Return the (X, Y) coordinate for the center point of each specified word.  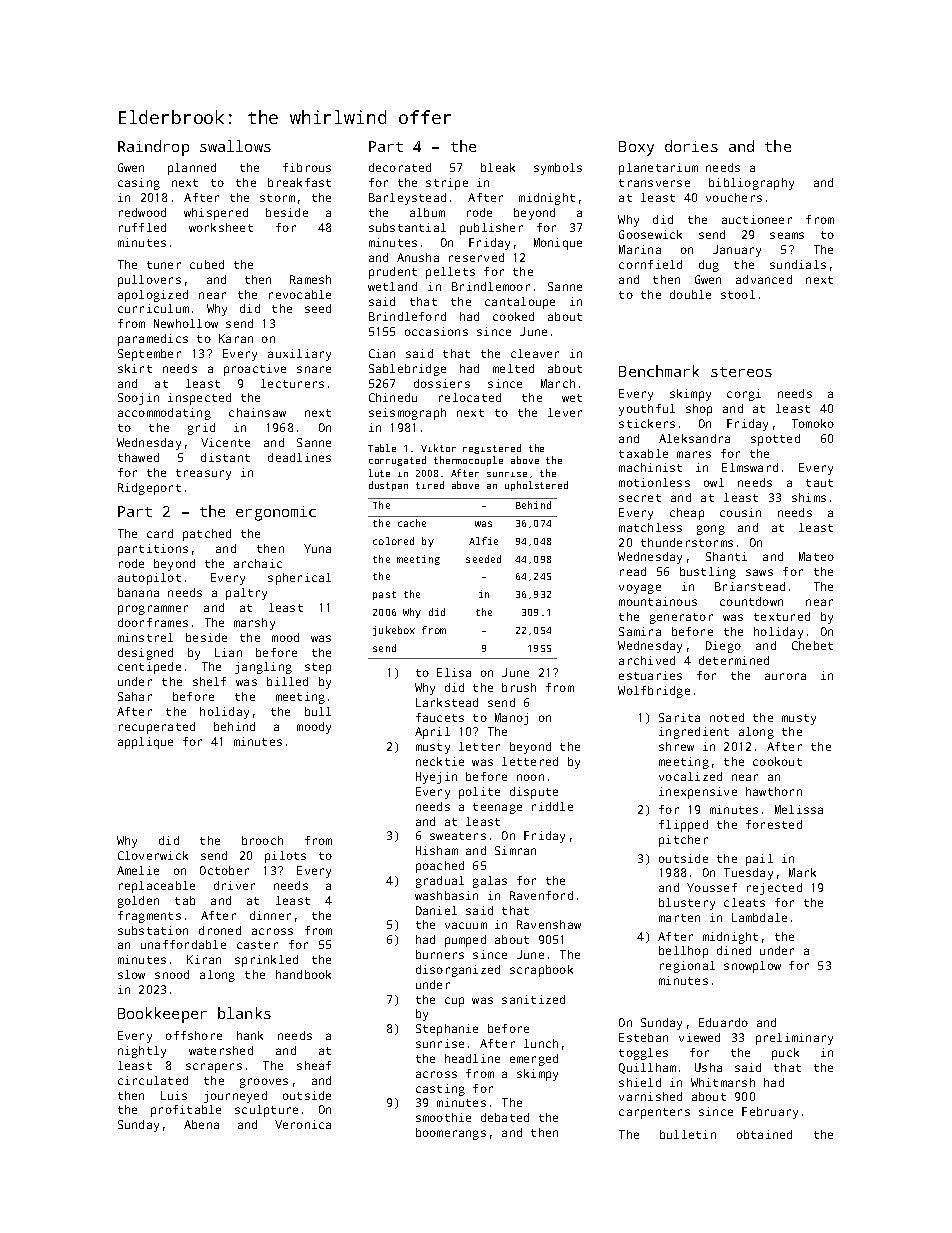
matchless (650, 527)
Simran (515, 850)
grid (201, 429)
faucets (440, 717)
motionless (654, 482)
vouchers (734, 197)
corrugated (397, 461)
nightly (142, 1052)
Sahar (135, 696)
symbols (558, 169)
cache (412, 523)
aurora (785, 676)
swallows (235, 146)
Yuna (317, 548)
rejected (774, 889)
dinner (270, 915)
